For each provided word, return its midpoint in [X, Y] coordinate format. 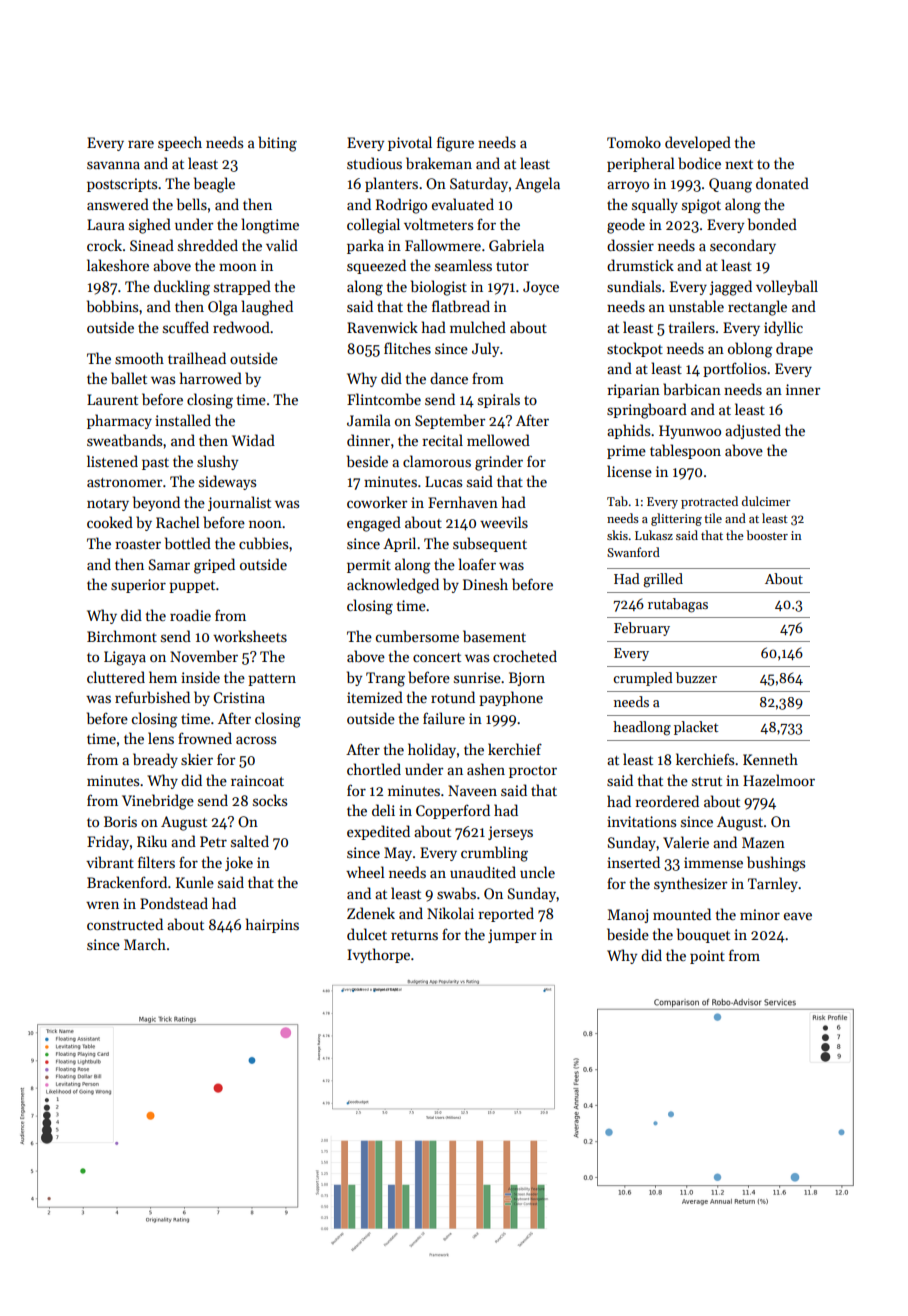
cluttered [116, 677]
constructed [125, 924]
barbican [692, 389]
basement [494, 636]
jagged [730, 288]
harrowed [211, 378]
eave [798, 916]
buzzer [696, 677]
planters [391, 184]
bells [192, 204]
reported [506, 914]
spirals [499, 400]
